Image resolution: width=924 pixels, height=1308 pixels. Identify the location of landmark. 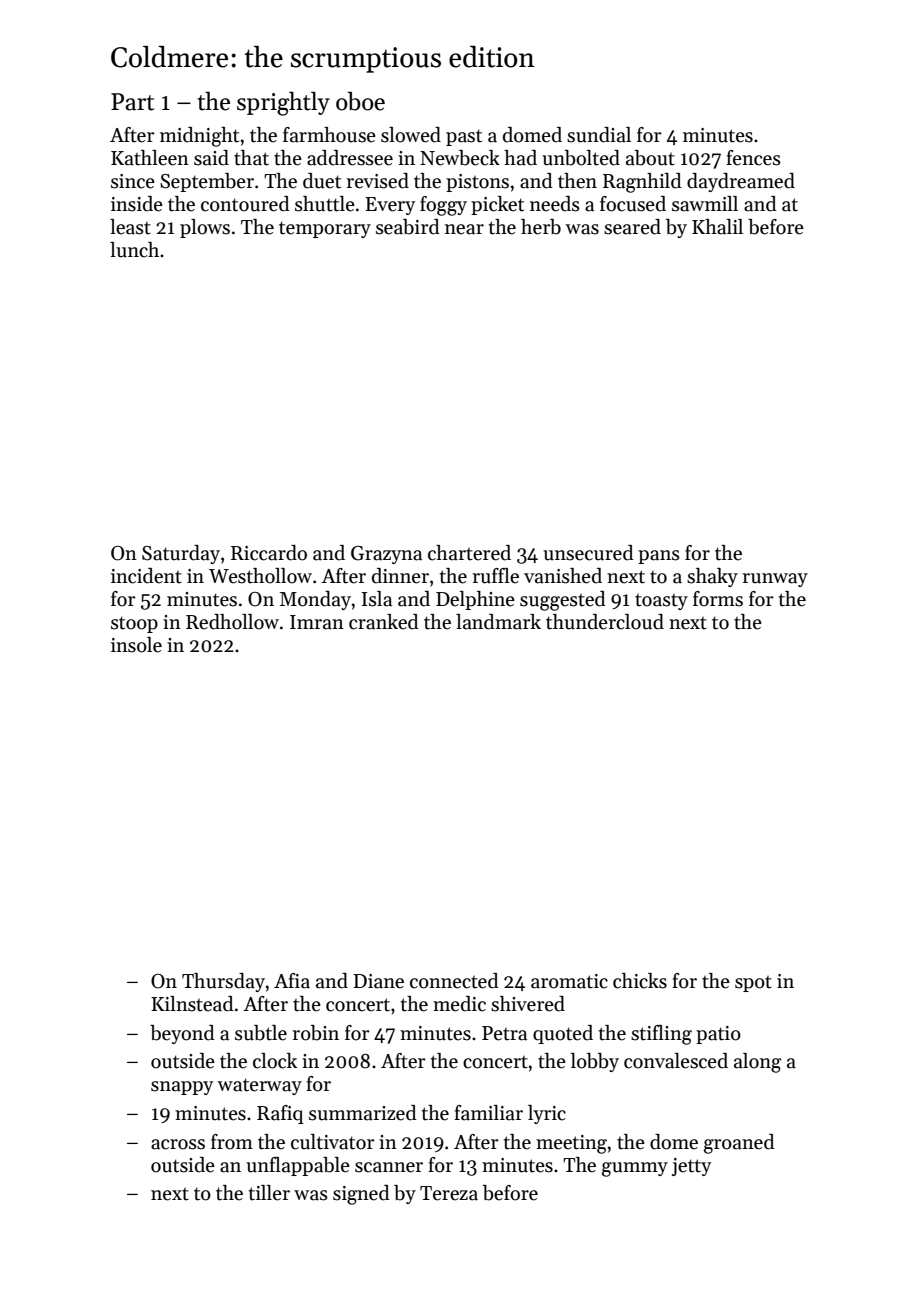
(498, 622).
